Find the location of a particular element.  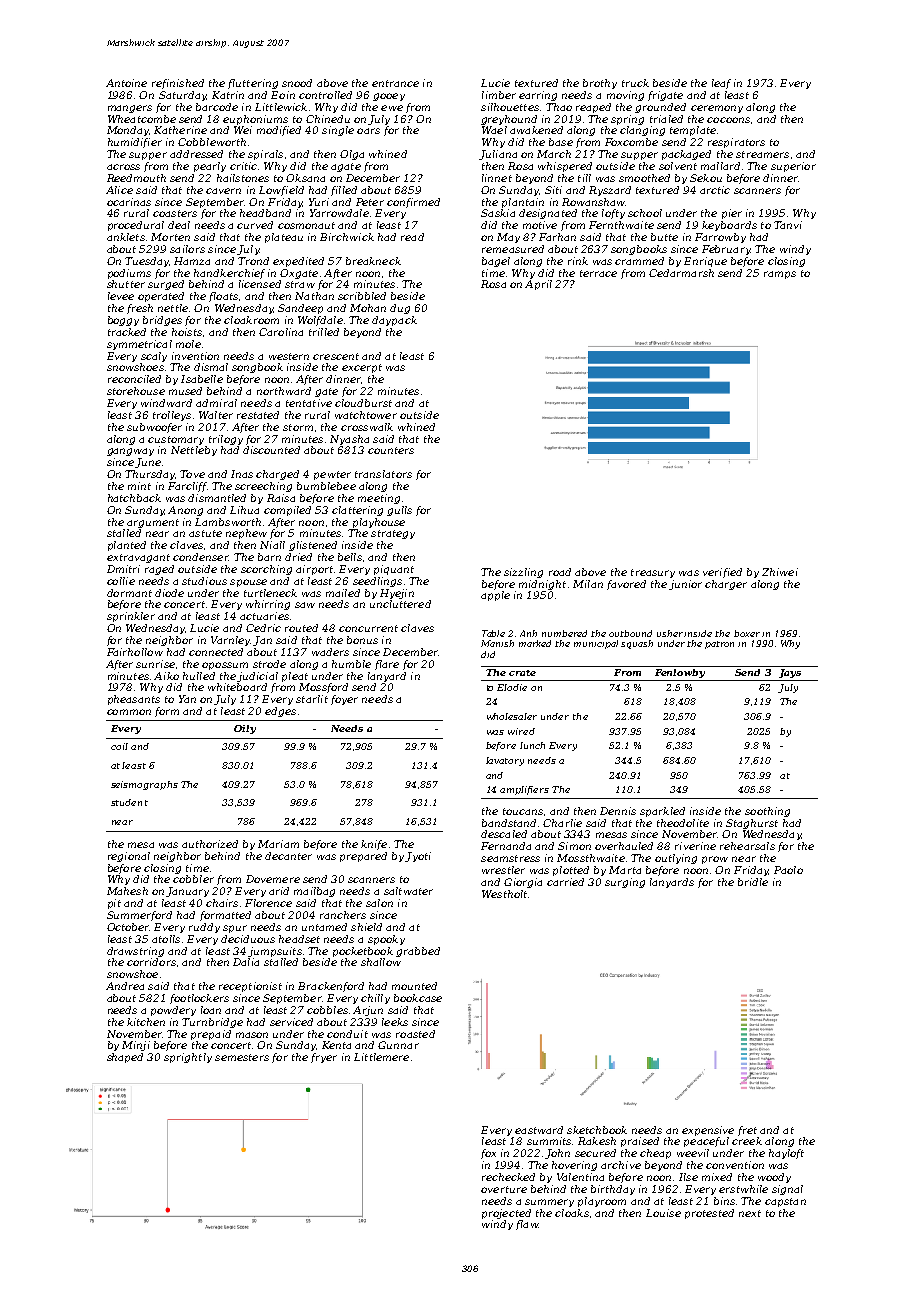

motive is located at coordinates (540, 225).
